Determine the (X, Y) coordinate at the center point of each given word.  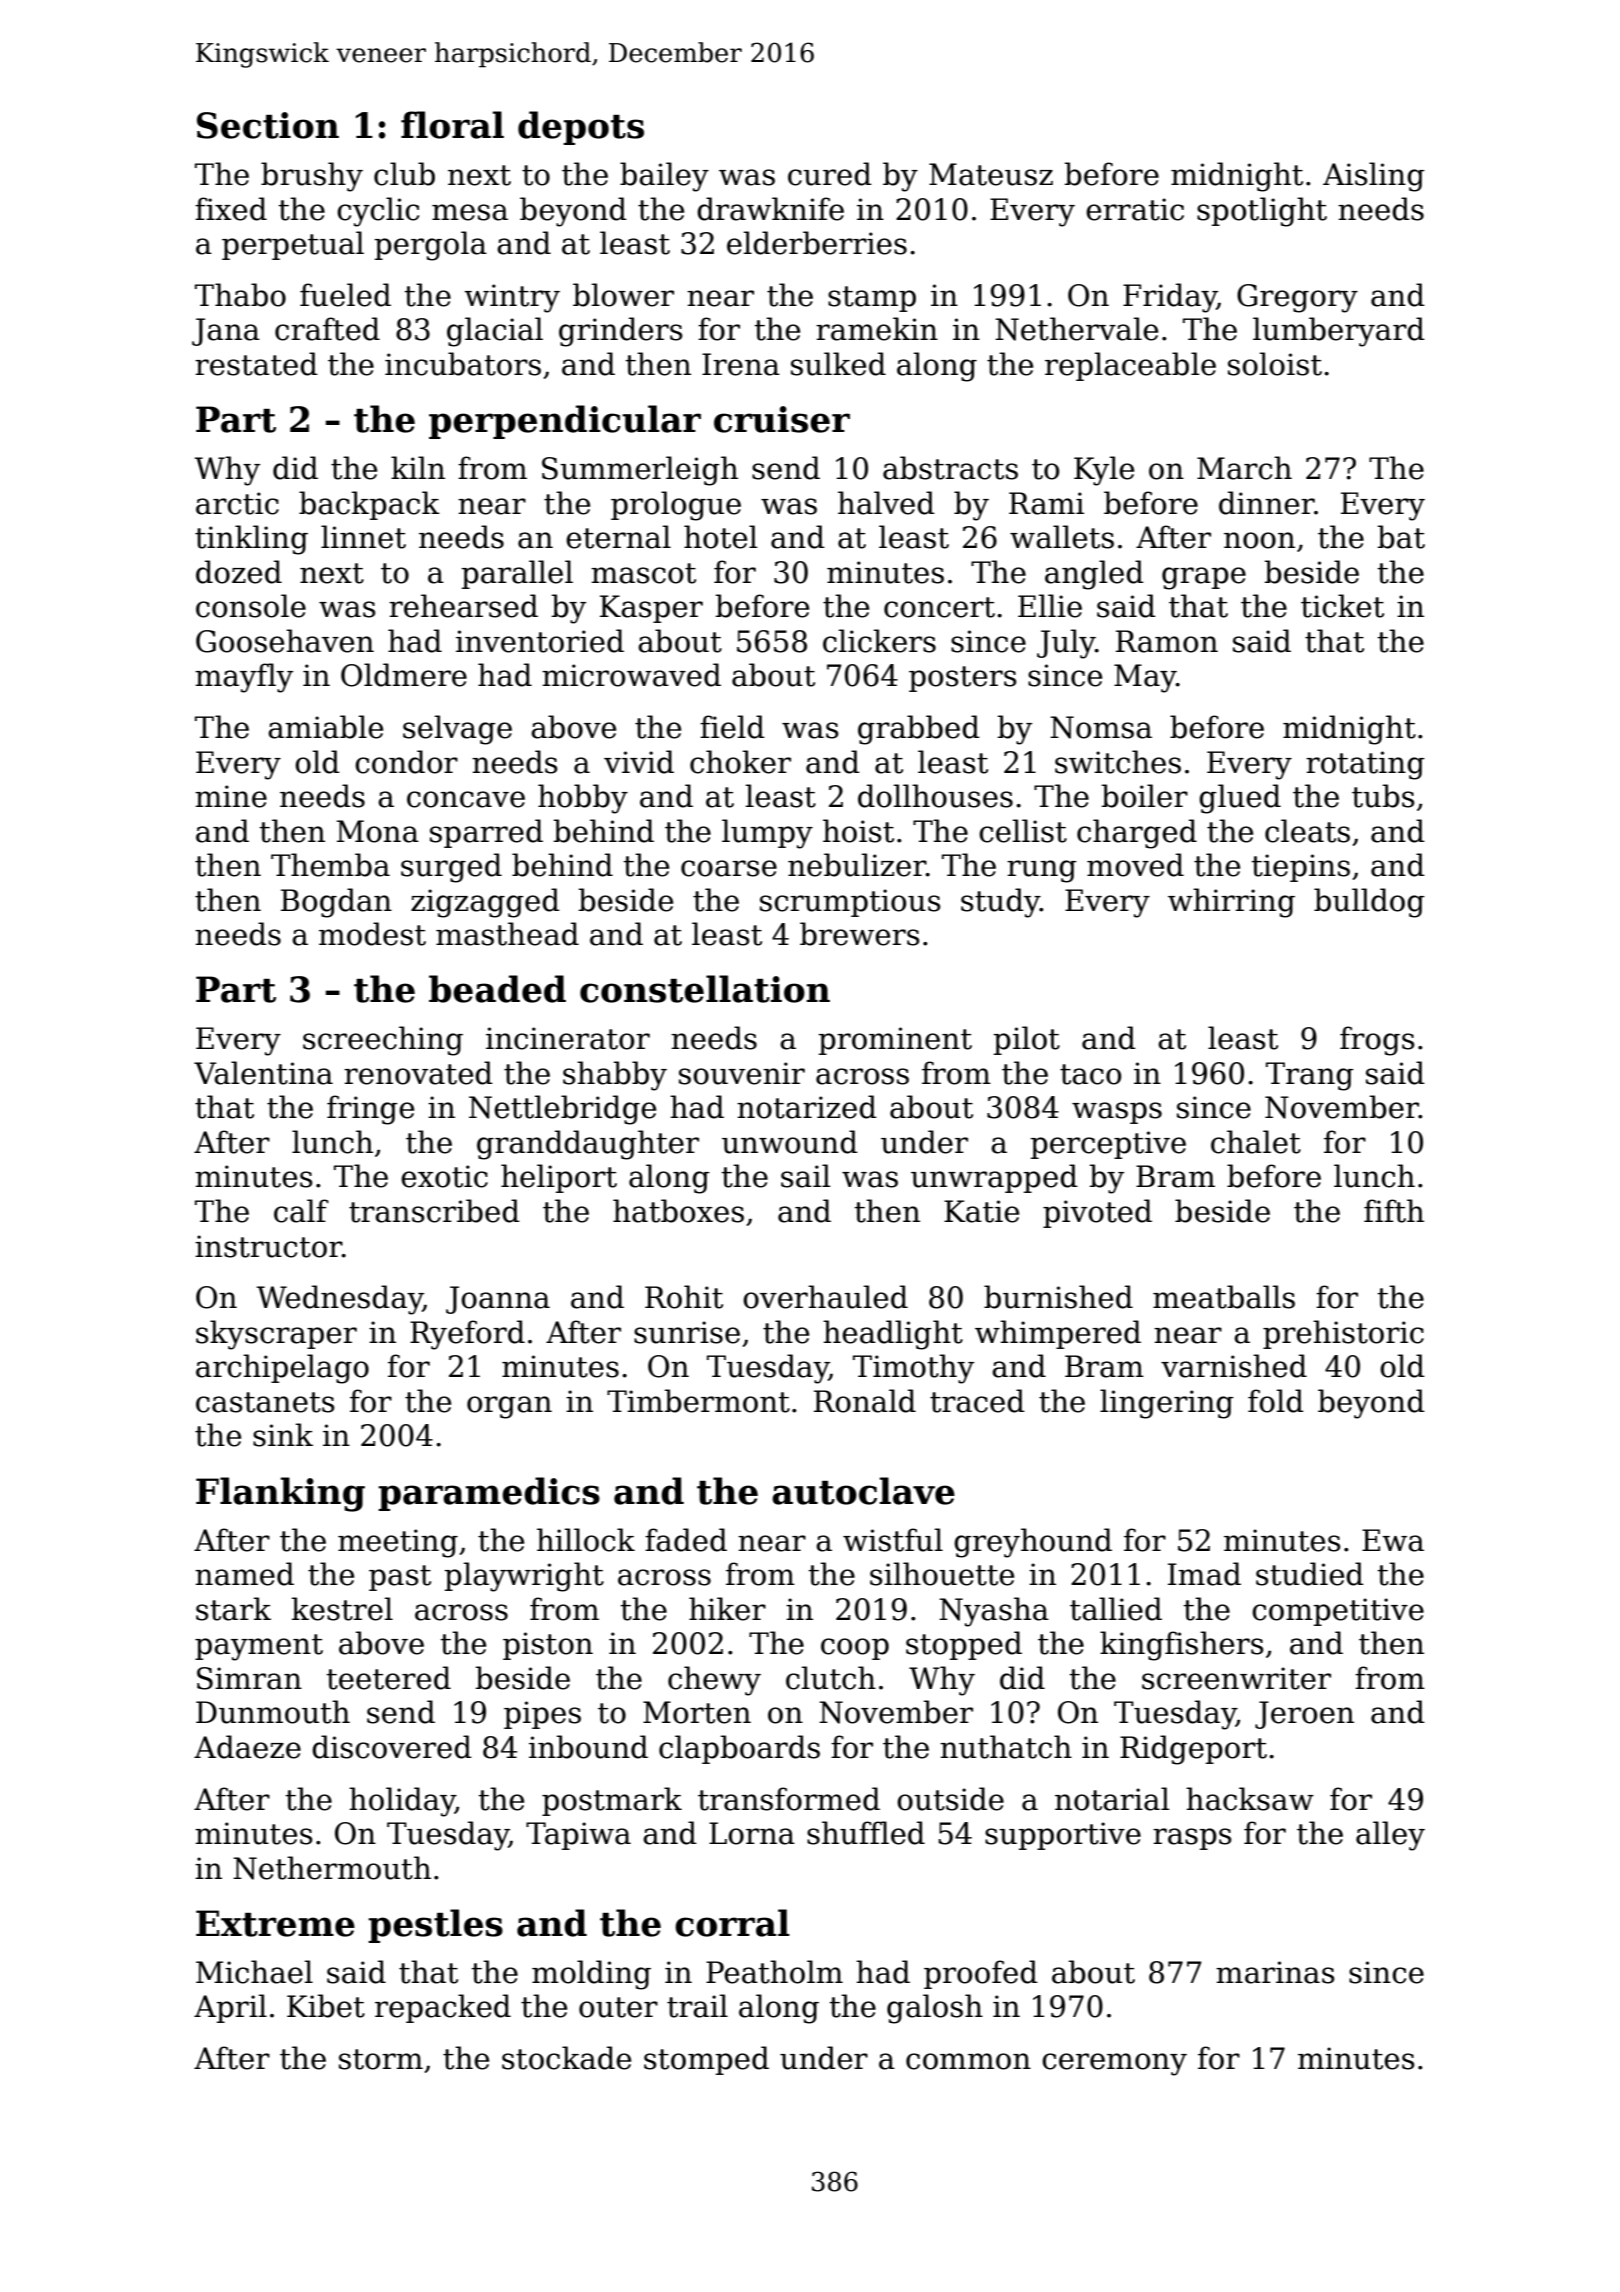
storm (381, 2059)
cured (830, 174)
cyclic (378, 212)
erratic (1135, 209)
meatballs (1224, 1297)
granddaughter (588, 1145)
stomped (706, 2060)
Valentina (263, 1073)
